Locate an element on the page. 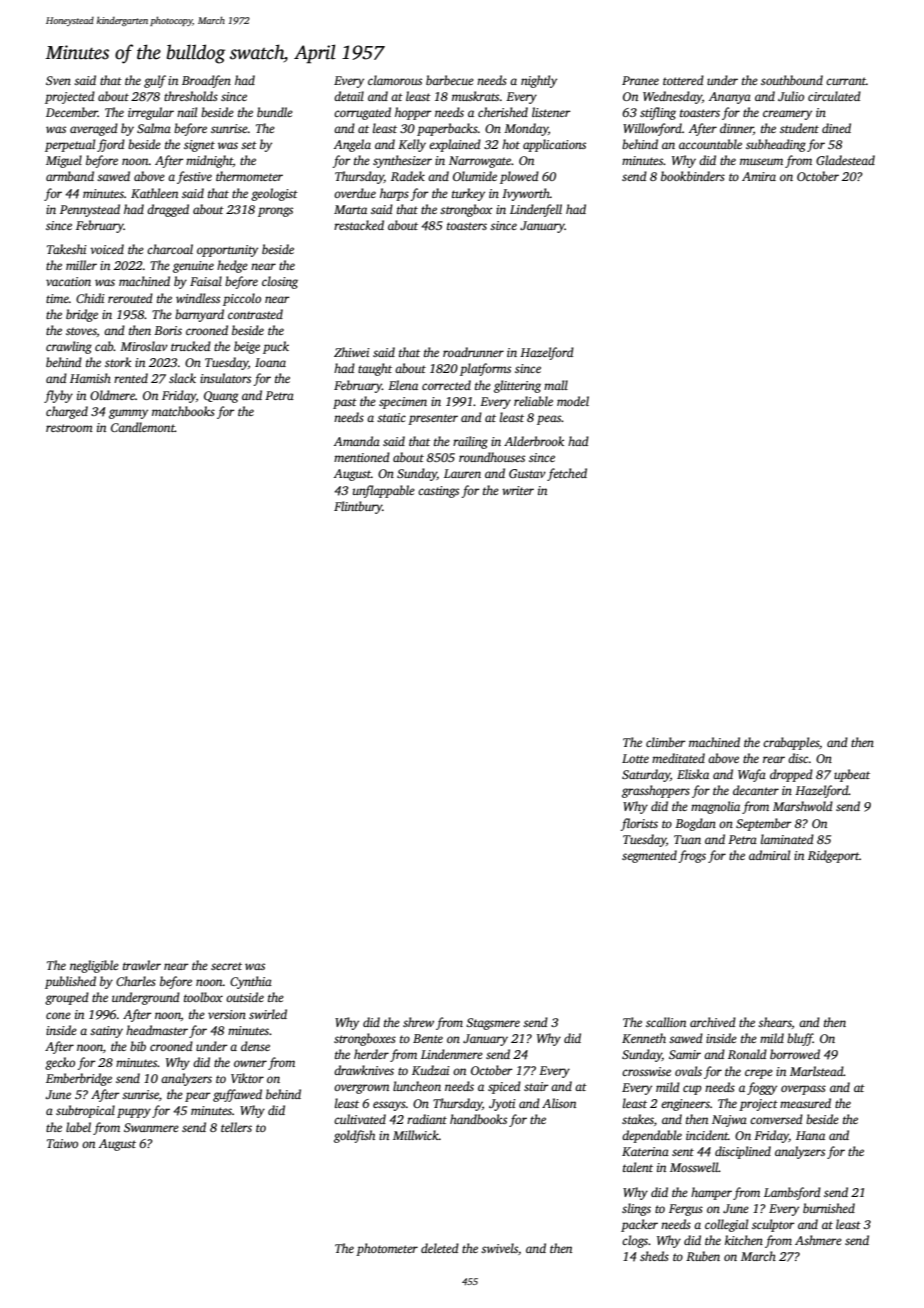  southbound is located at coordinates (792, 80).
